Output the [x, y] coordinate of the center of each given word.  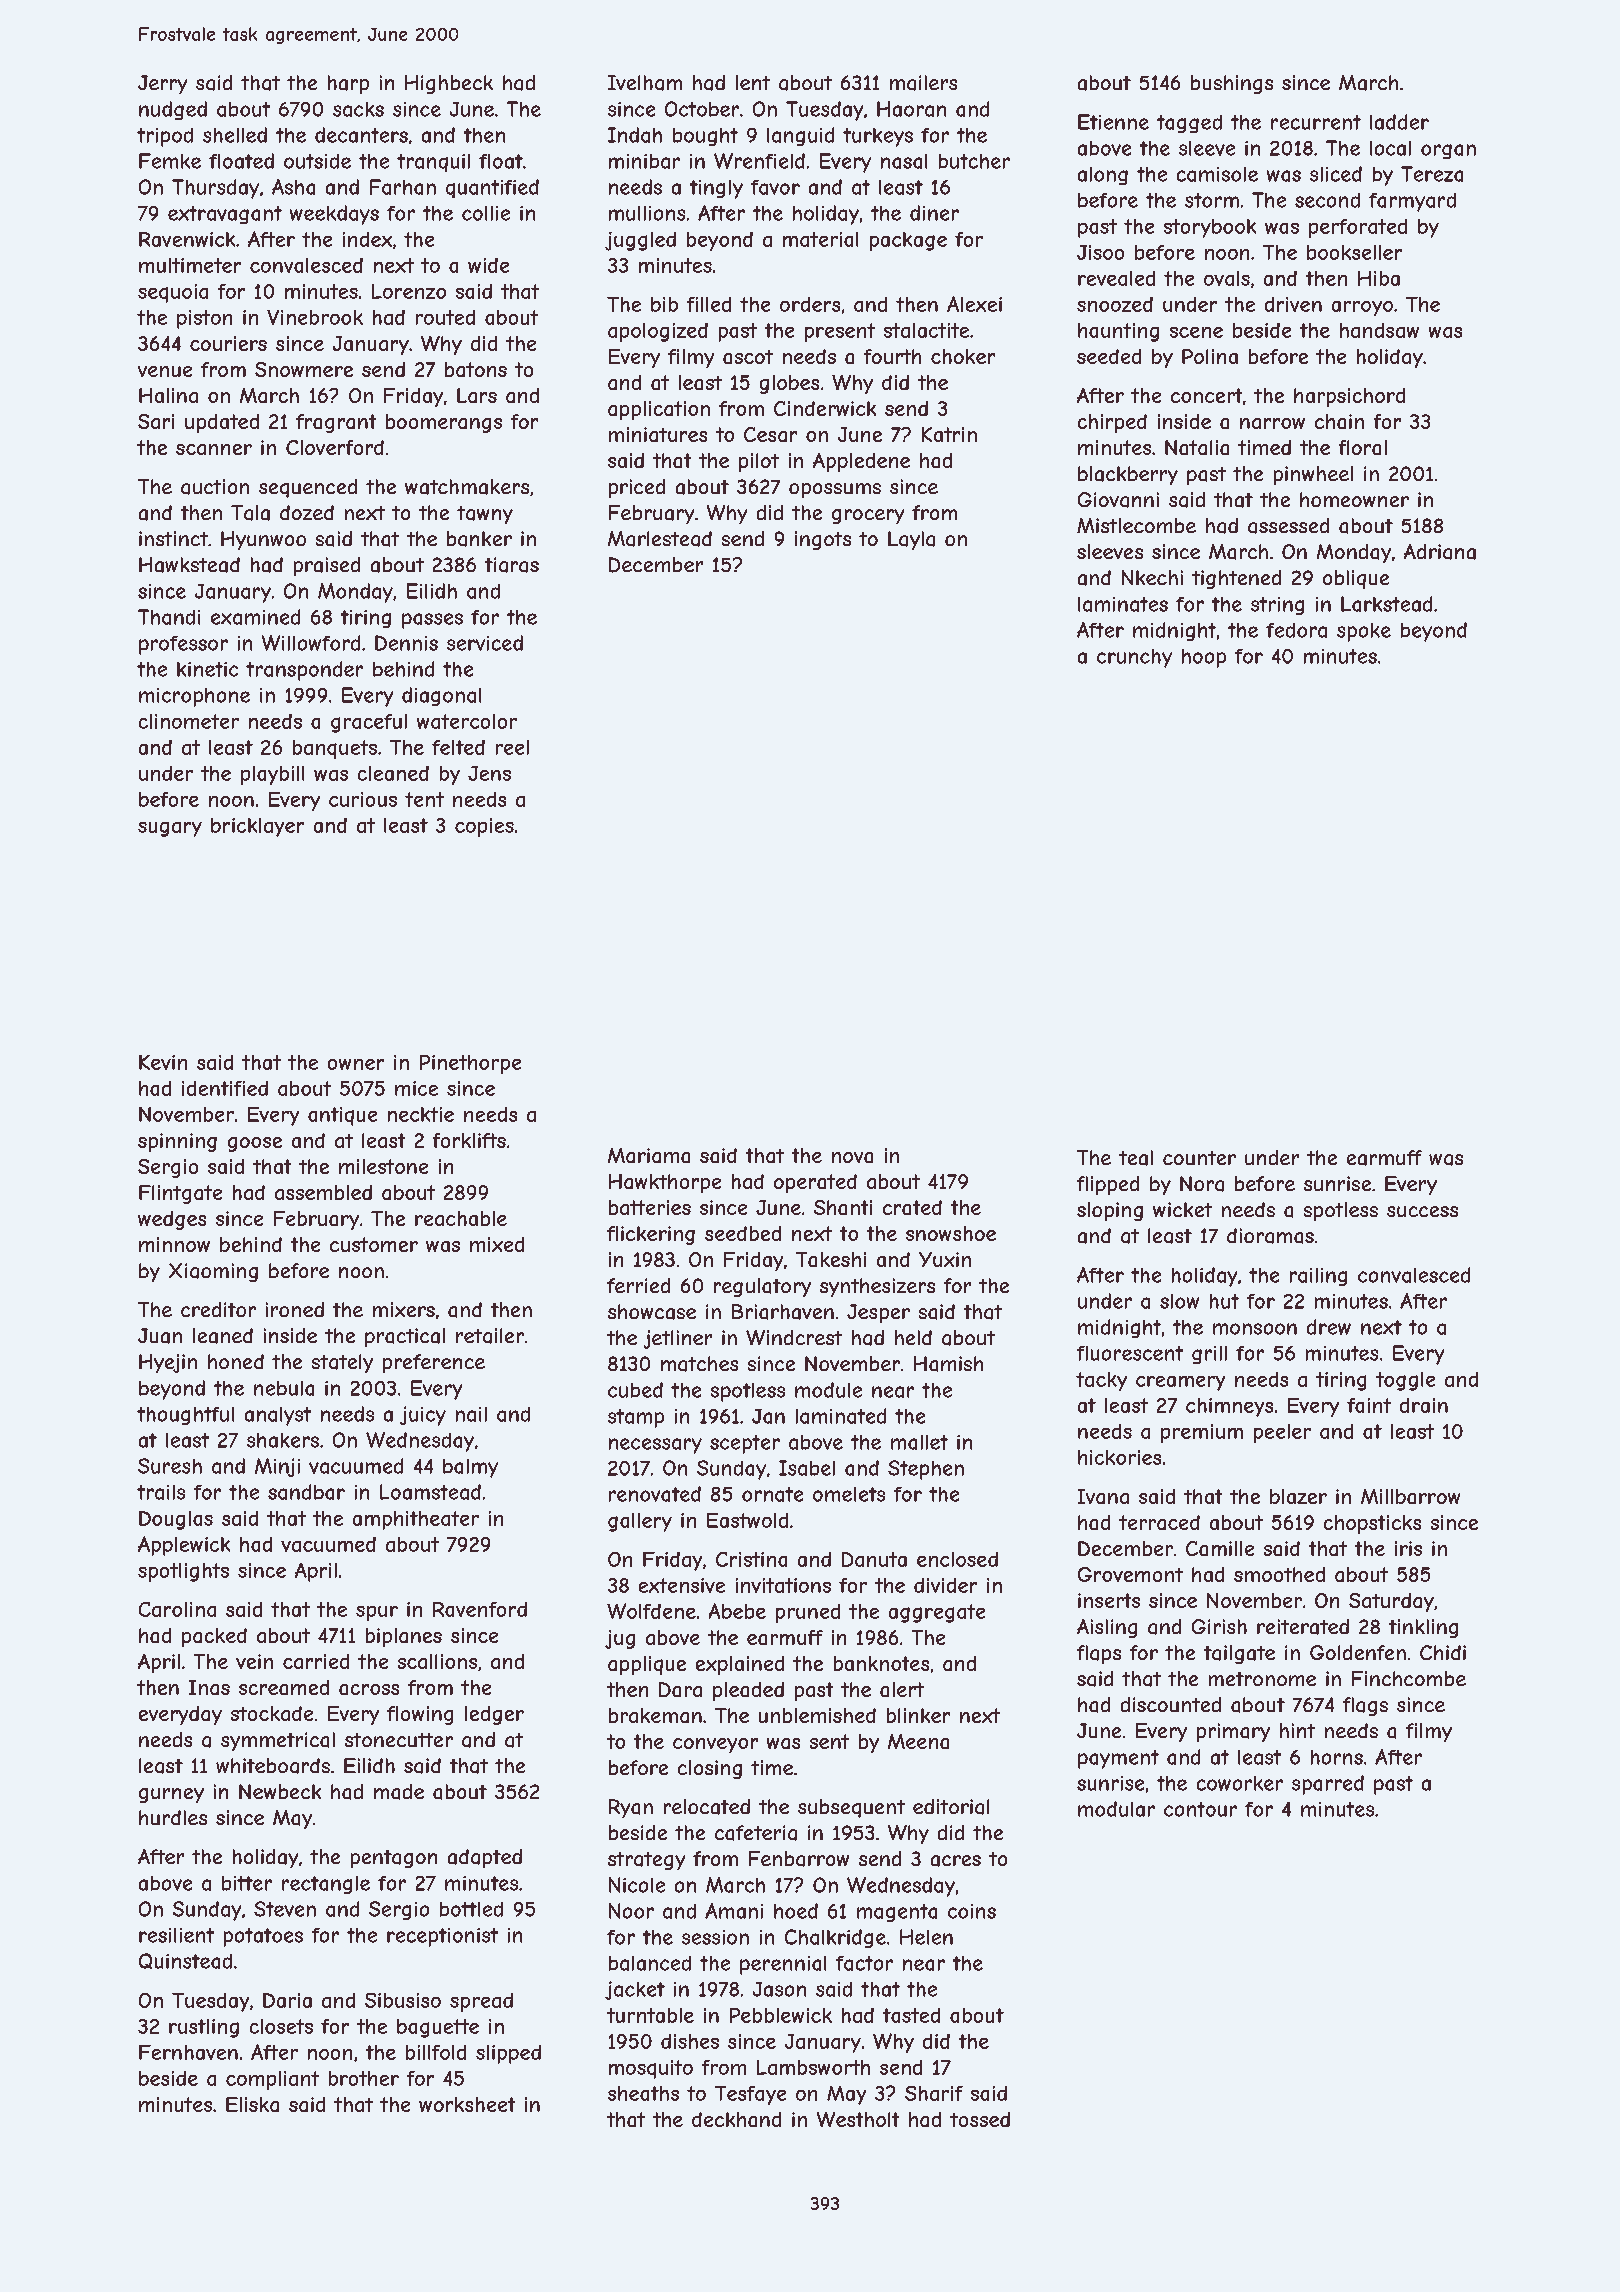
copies [484, 827]
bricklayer [257, 827]
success [1422, 1211]
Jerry [162, 84]
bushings [1232, 84]
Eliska [252, 2104]
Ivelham [645, 83]
